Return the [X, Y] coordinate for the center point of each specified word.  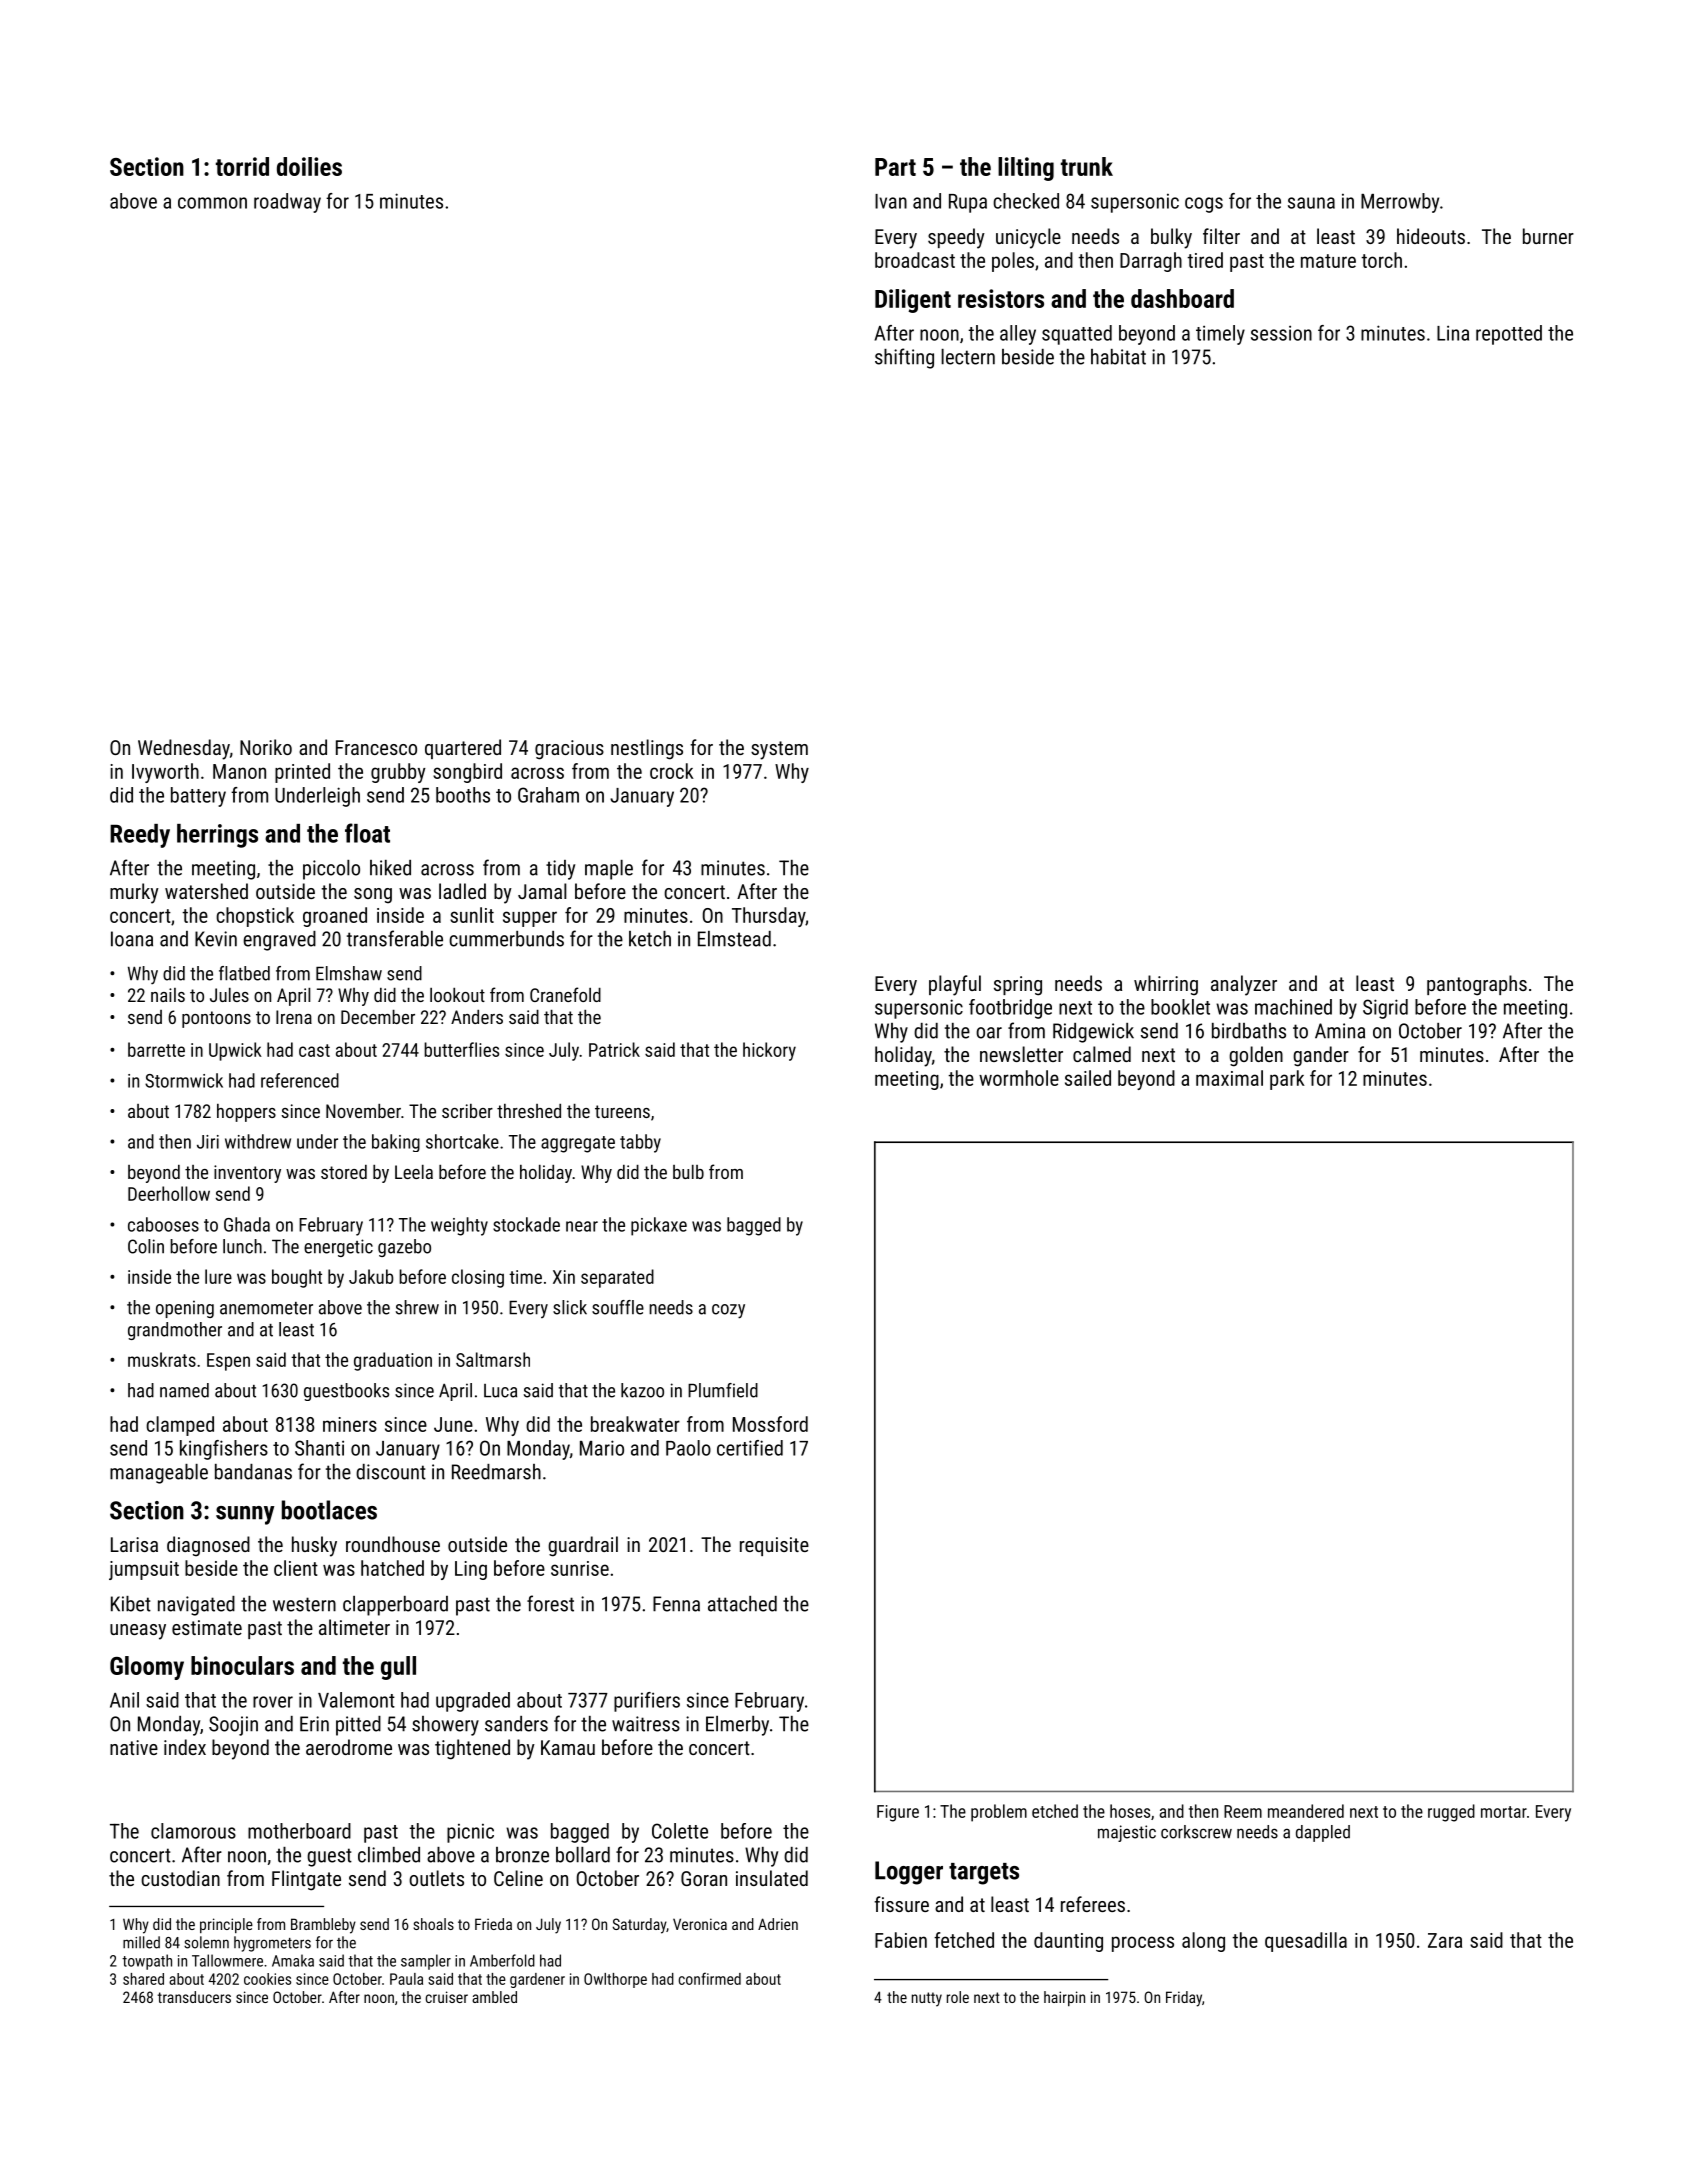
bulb [688, 1172]
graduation [393, 1361]
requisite [774, 1546]
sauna [1311, 203]
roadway [287, 203]
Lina [1453, 333]
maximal [1229, 1078]
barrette [156, 1049]
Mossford [770, 1424]
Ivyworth [165, 773]
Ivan [891, 201]
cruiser [447, 1997]
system [779, 750]
